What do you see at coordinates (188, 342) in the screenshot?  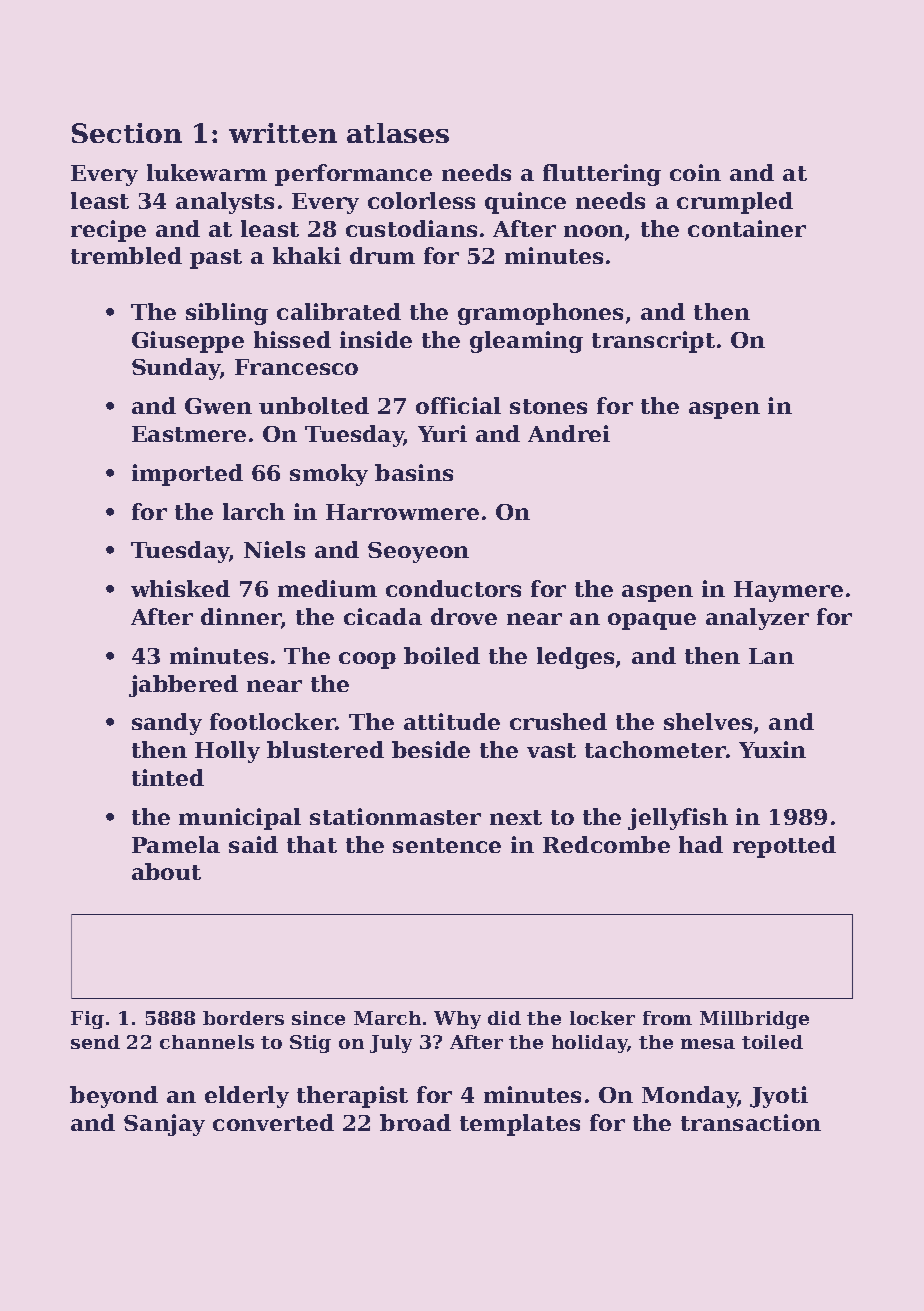 I see `Giuseppe` at bounding box center [188, 342].
